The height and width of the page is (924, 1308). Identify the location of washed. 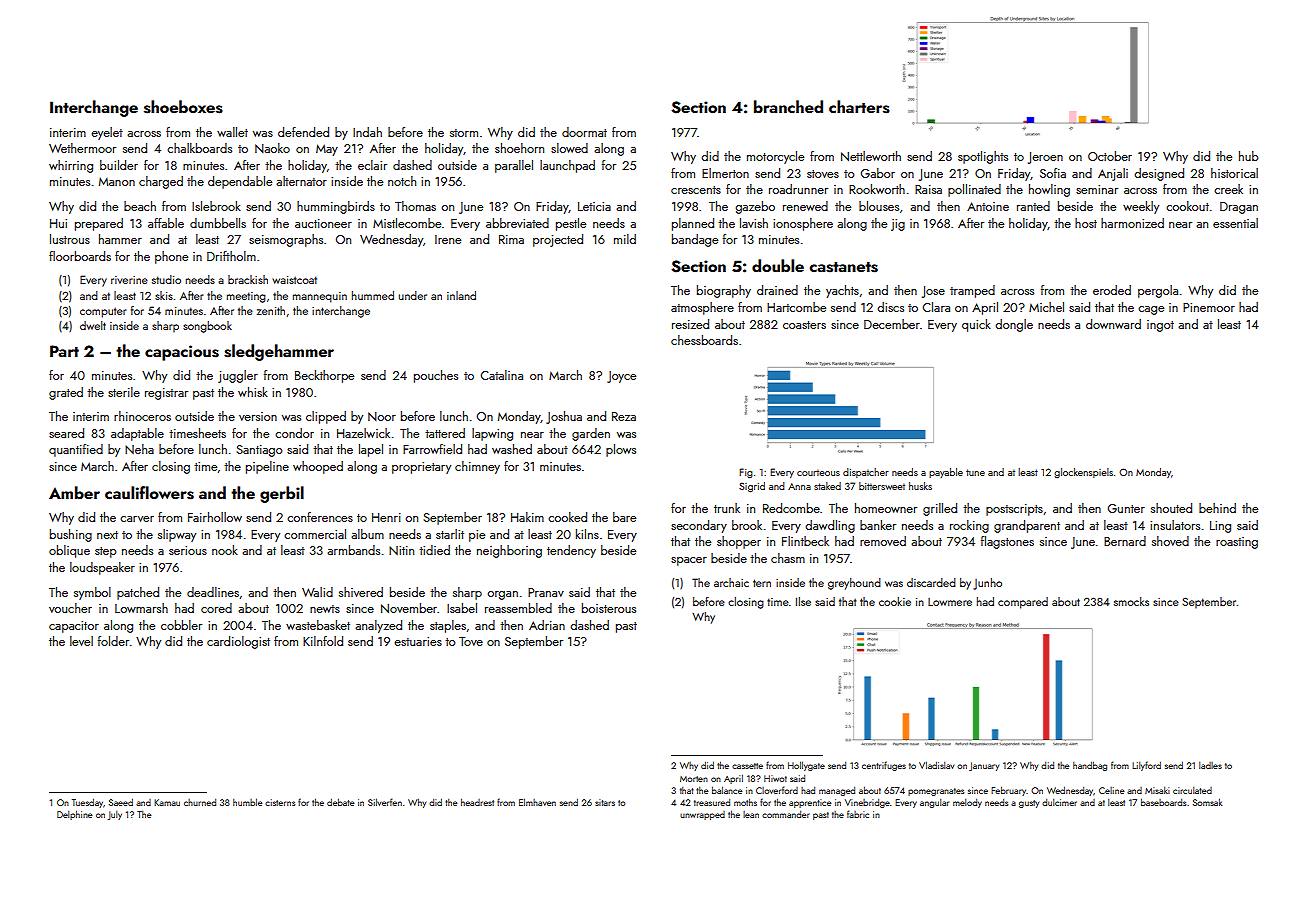
(512, 449).
